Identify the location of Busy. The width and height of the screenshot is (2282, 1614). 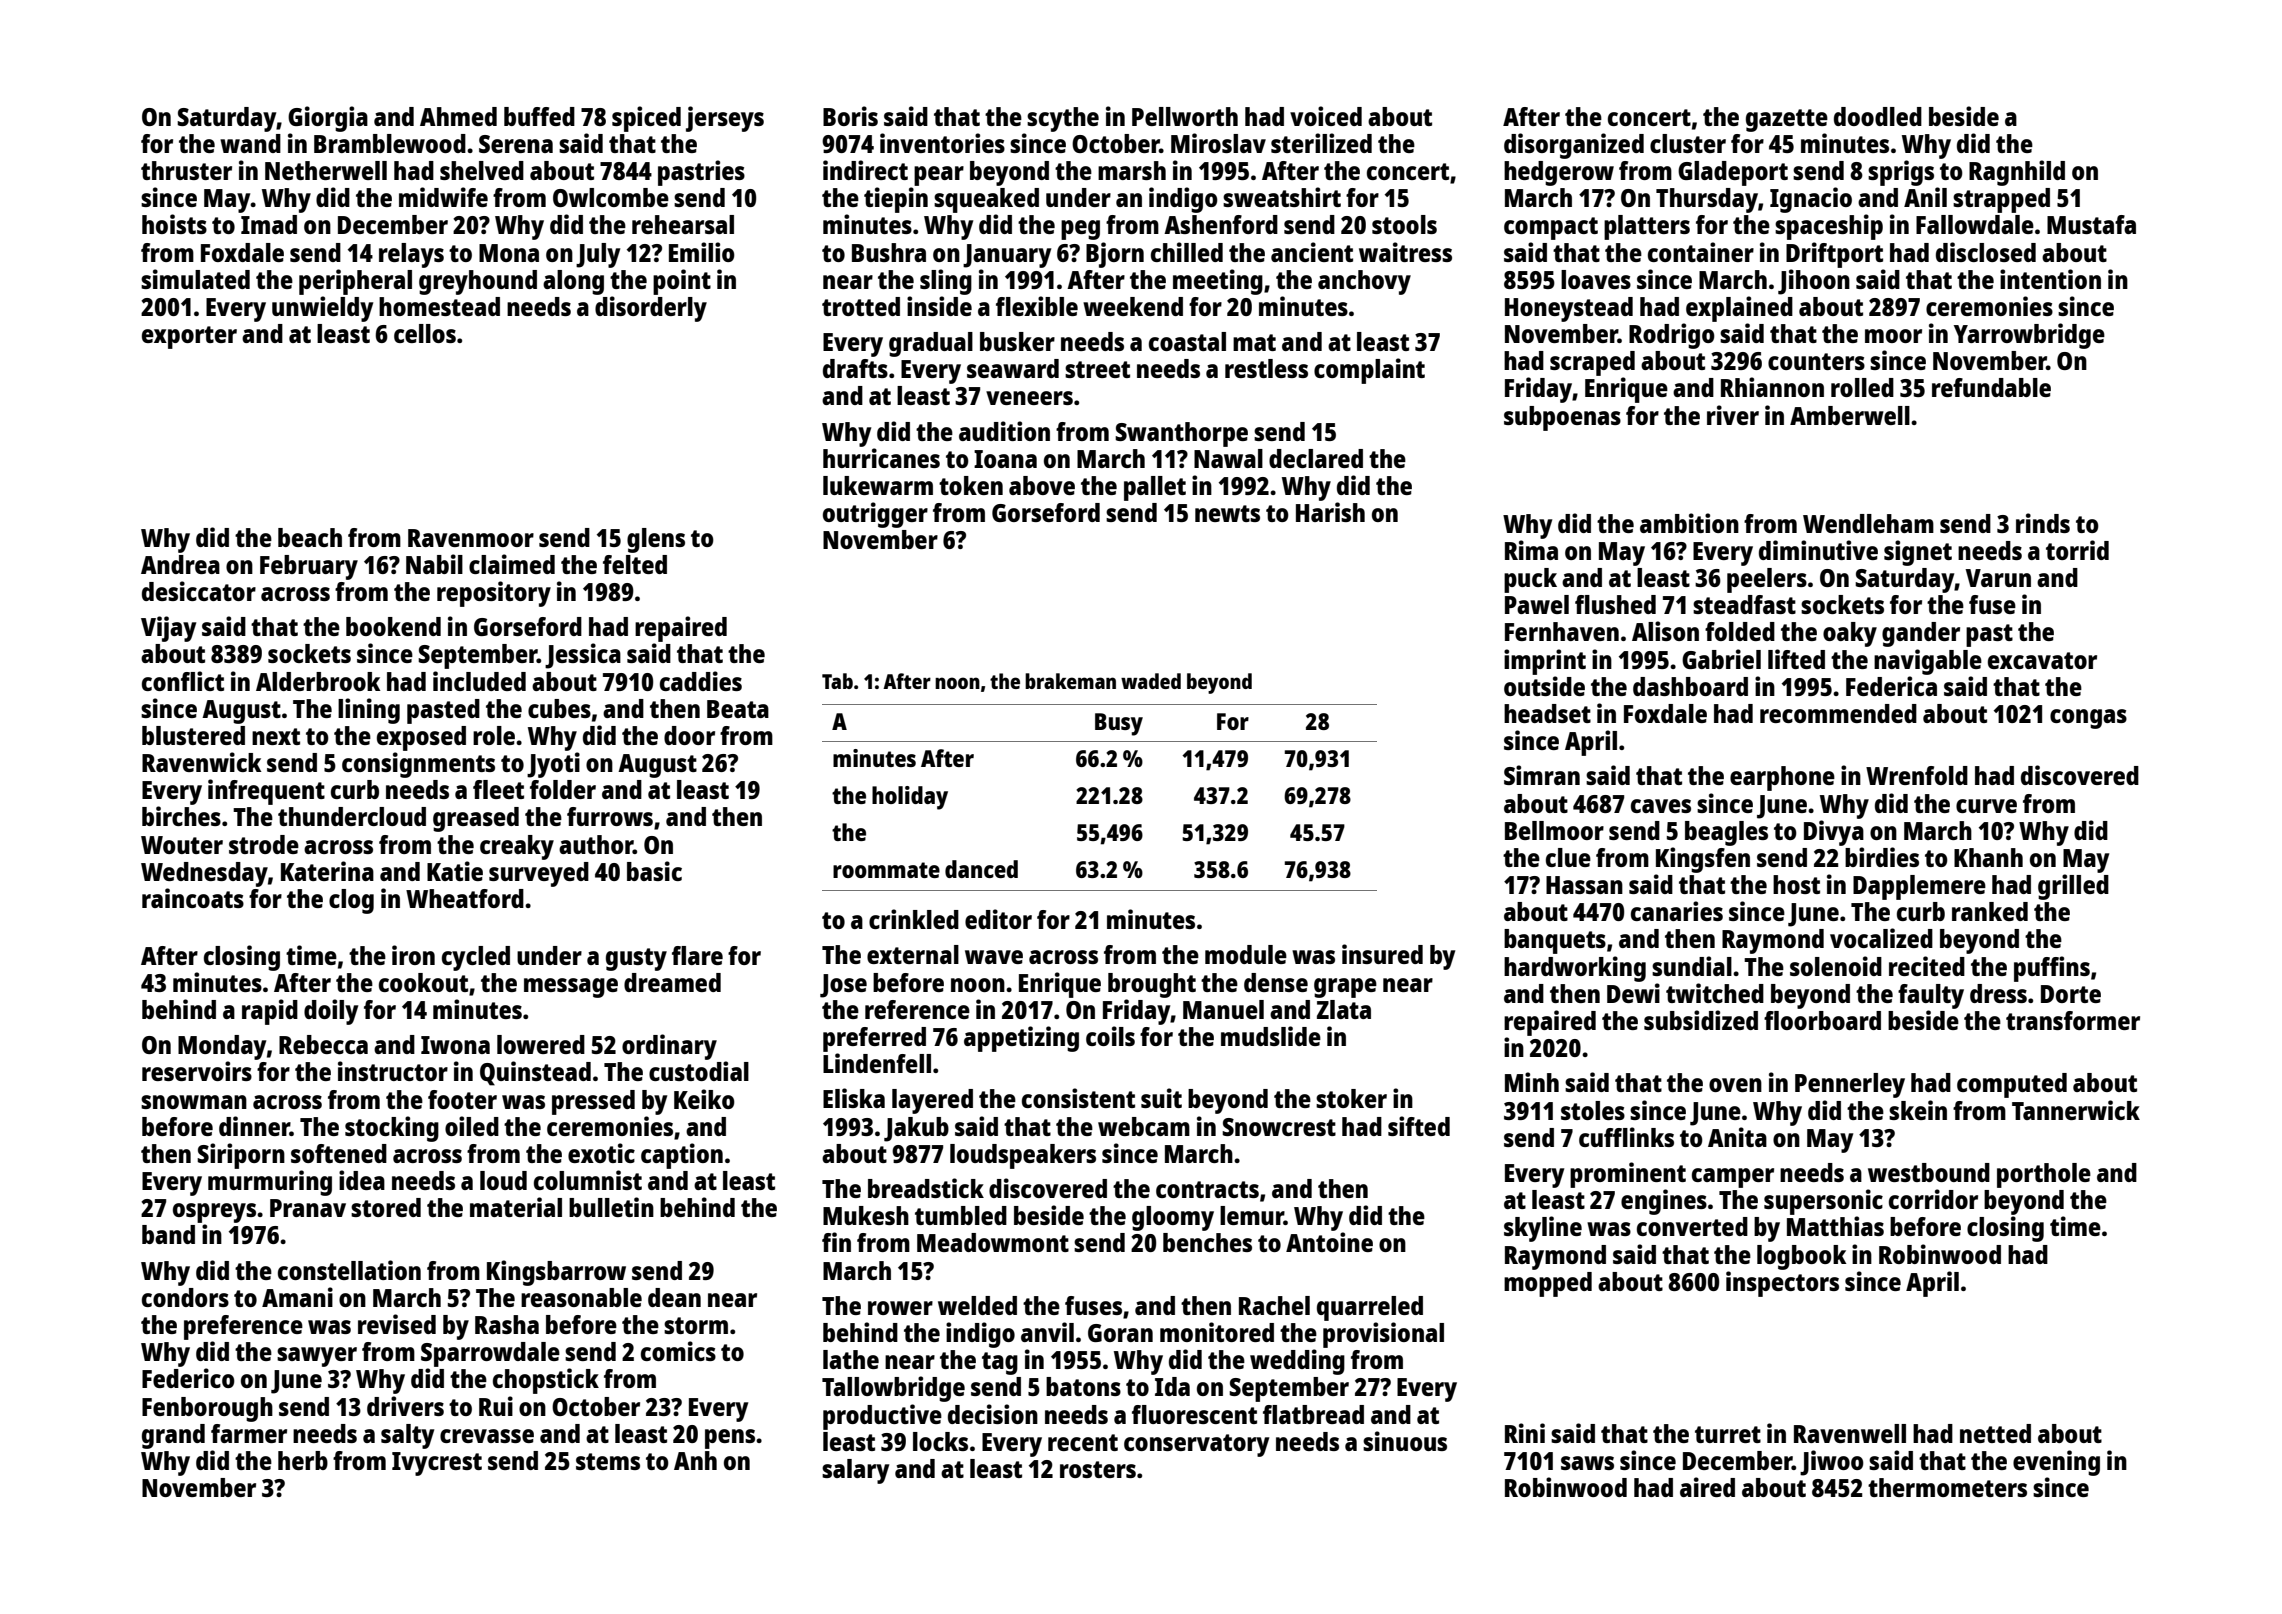
(1119, 724).
